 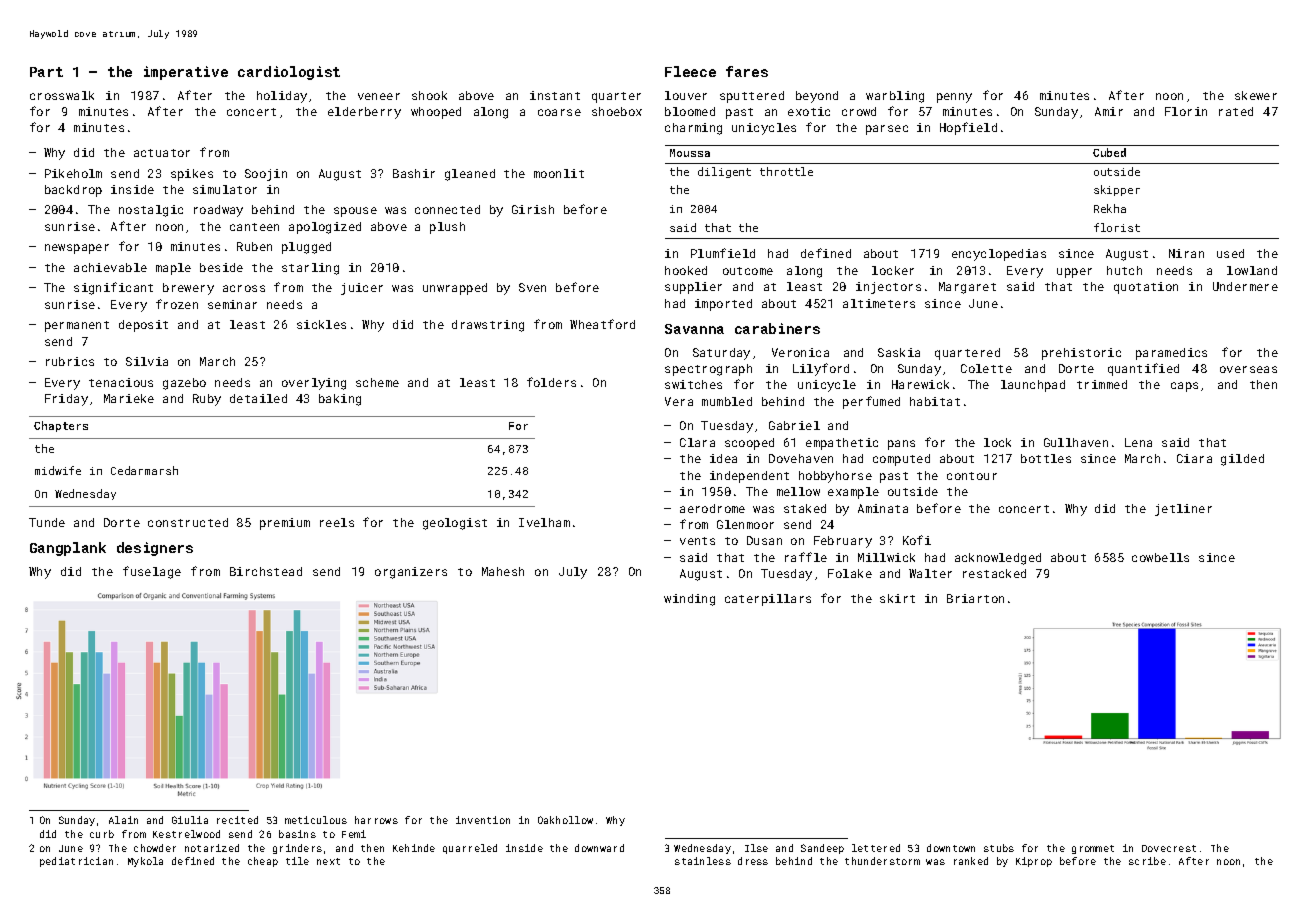 I want to click on Alain, so click(x=123, y=820).
